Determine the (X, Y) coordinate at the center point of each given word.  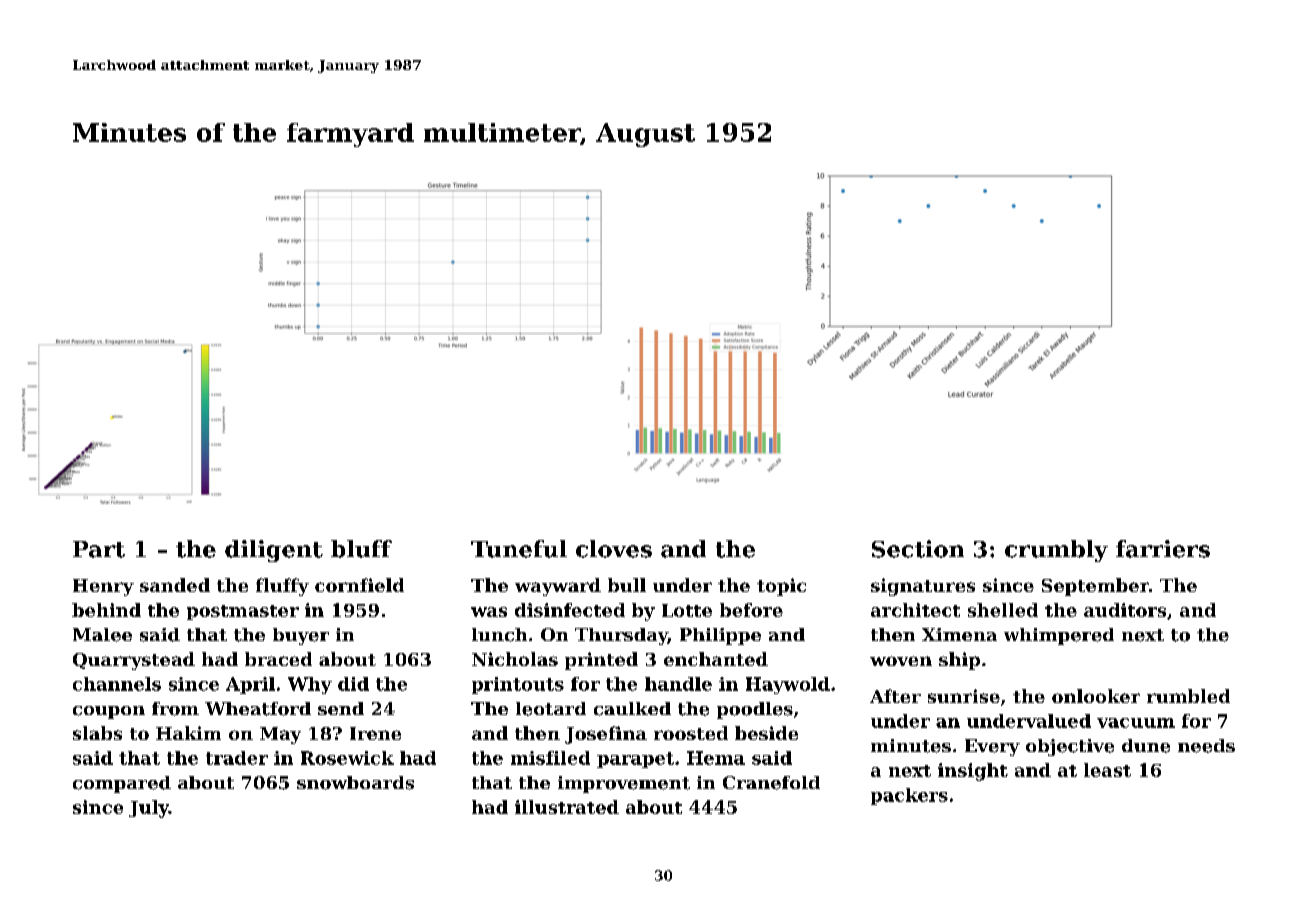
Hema (716, 758)
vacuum (1136, 723)
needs (1206, 746)
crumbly (1056, 551)
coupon (109, 712)
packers (909, 796)
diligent (274, 551)
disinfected (570, 610)
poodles (755, 710)
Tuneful (519, 549)
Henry (103, 587)
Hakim (188, 733)
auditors (1125, 610)
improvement (624, 784)
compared (122, 784)
